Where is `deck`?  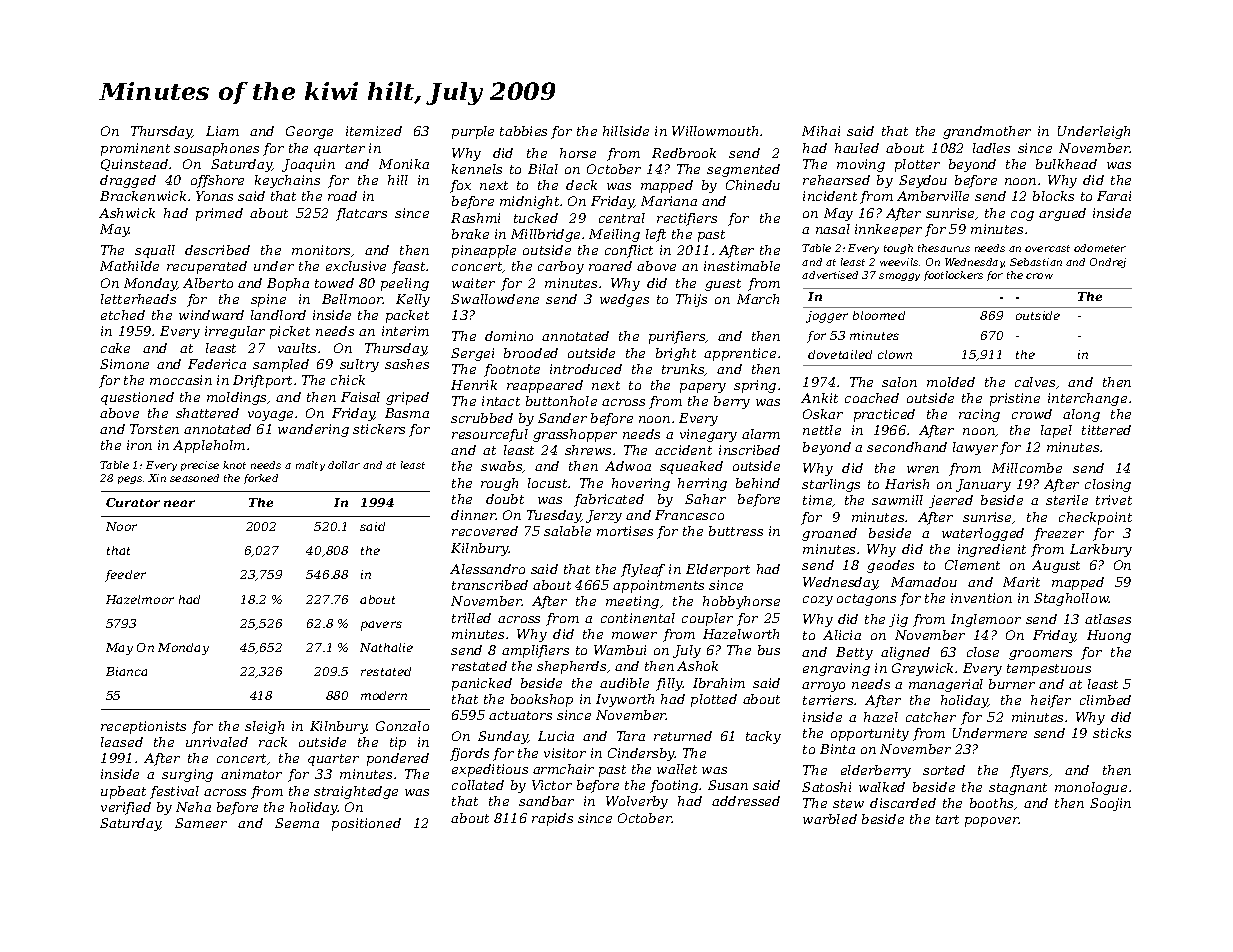 deck is located at coordinates (581, 185).
